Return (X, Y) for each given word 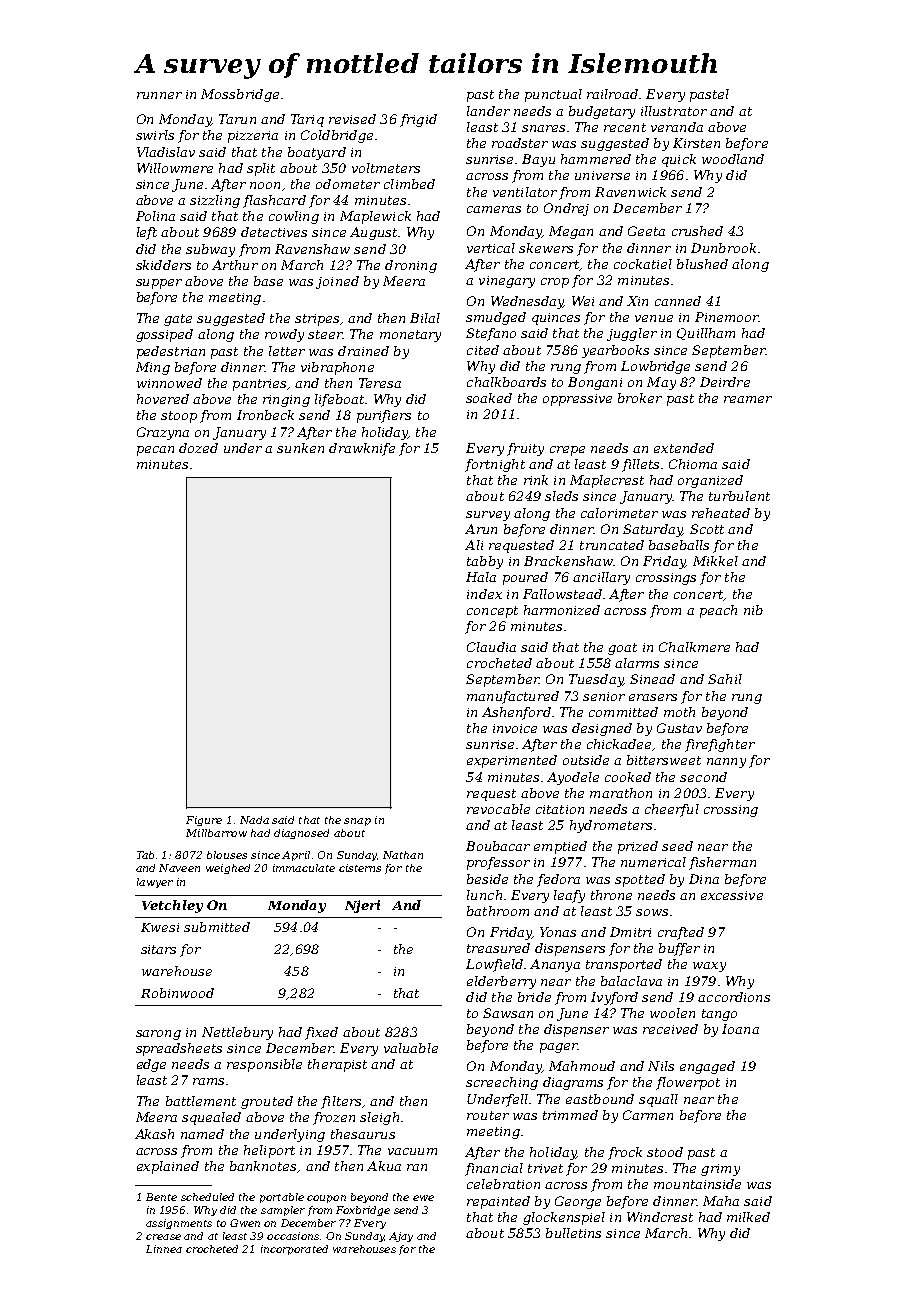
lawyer (155, 883)
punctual (553, 95)
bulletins (573, 1233)
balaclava (631, 981)
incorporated (294, 1250)
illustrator (674, 111)
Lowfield (494, 965)
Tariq (307, 120)
